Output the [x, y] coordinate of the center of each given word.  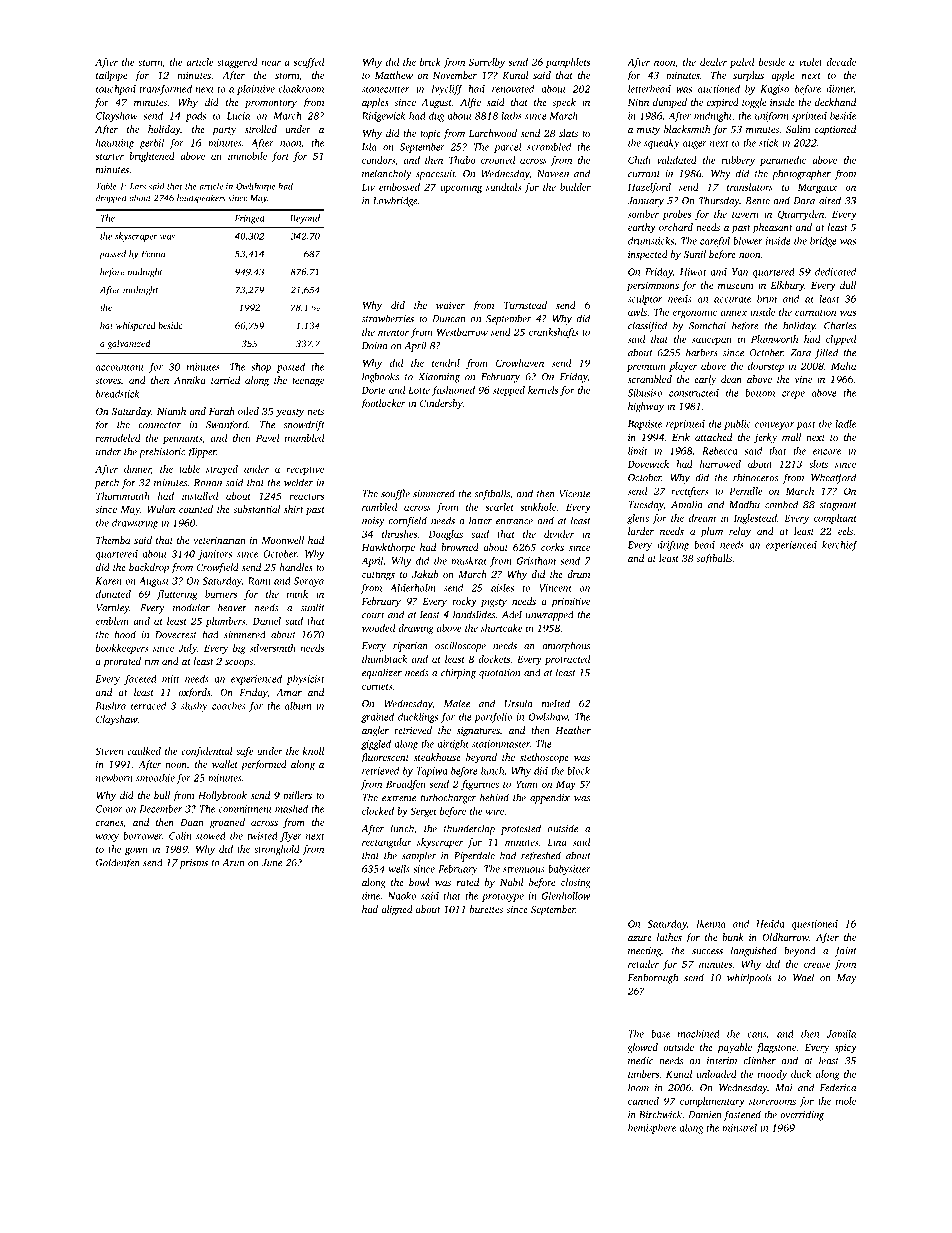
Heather [573, 730]
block [578, 771]
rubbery [738, 161]
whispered [136, 326]
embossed [399, 187]
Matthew [394, 75]
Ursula [518, 703]
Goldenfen [118, 863]
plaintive [256, 90]
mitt [171, 679]
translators [750, 187]
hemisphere [652, 1129]
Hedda [770, 924]
